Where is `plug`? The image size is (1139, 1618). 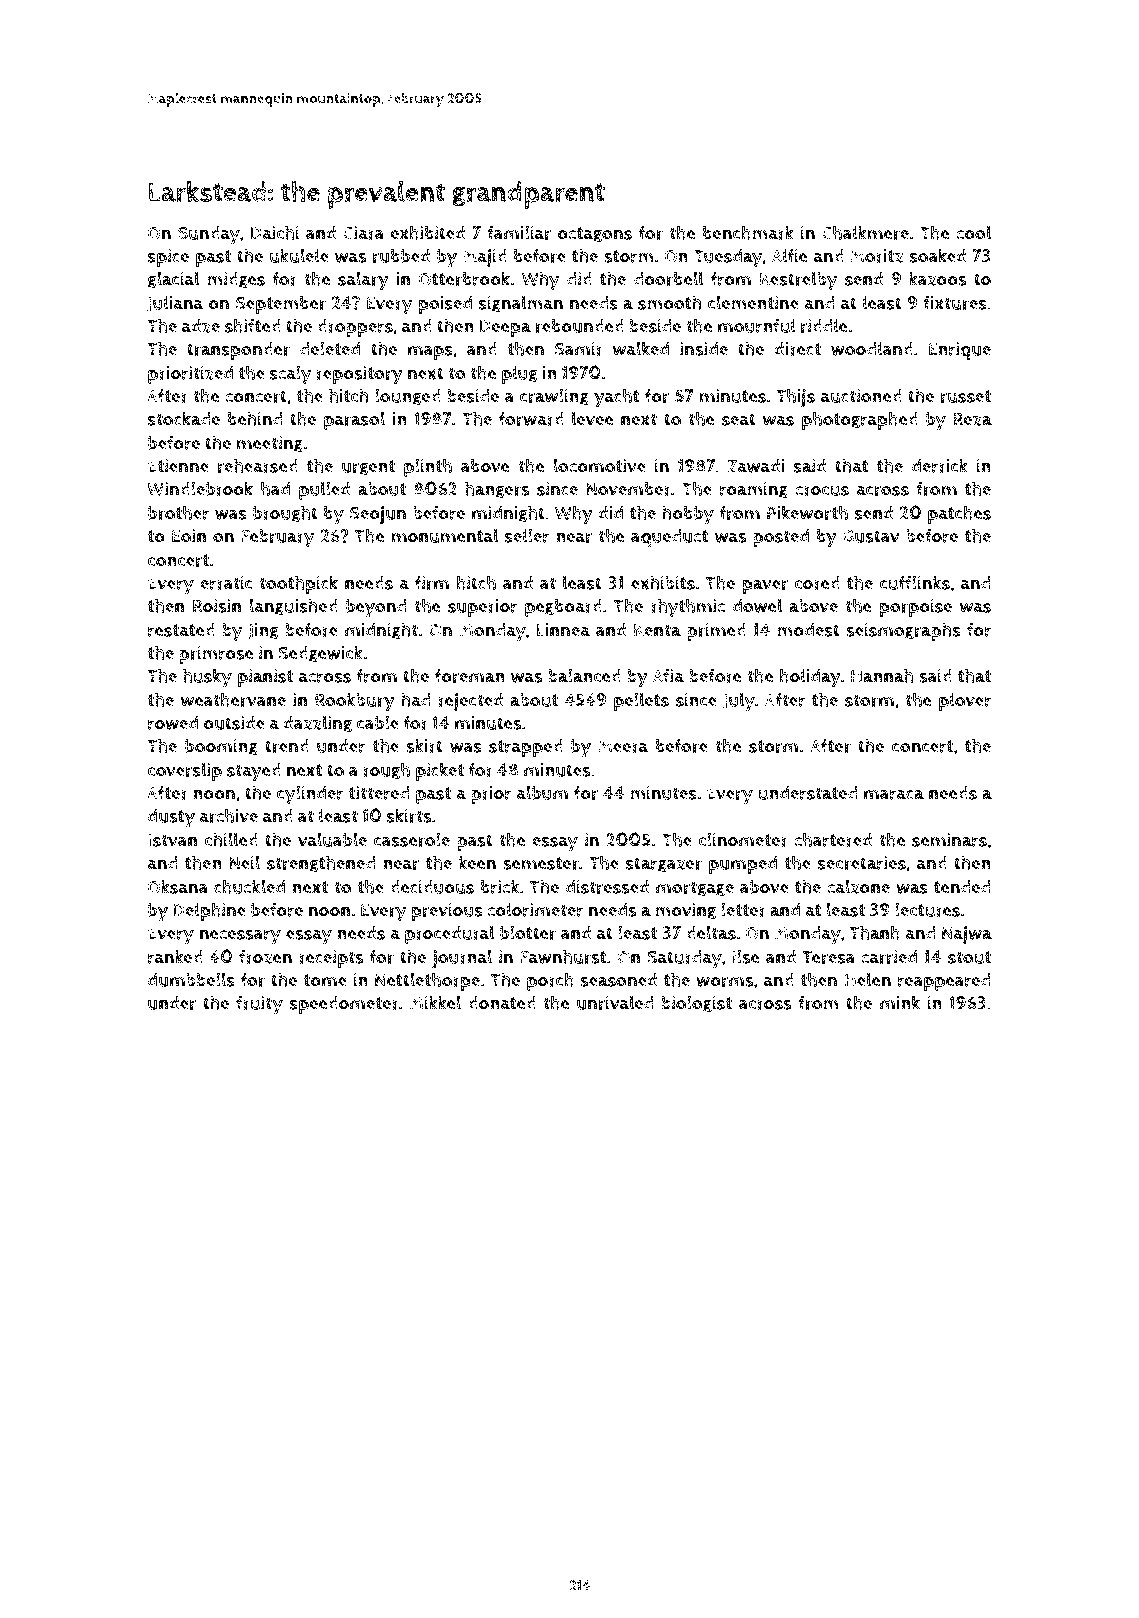
plug is located at coordinates (519, 374).
